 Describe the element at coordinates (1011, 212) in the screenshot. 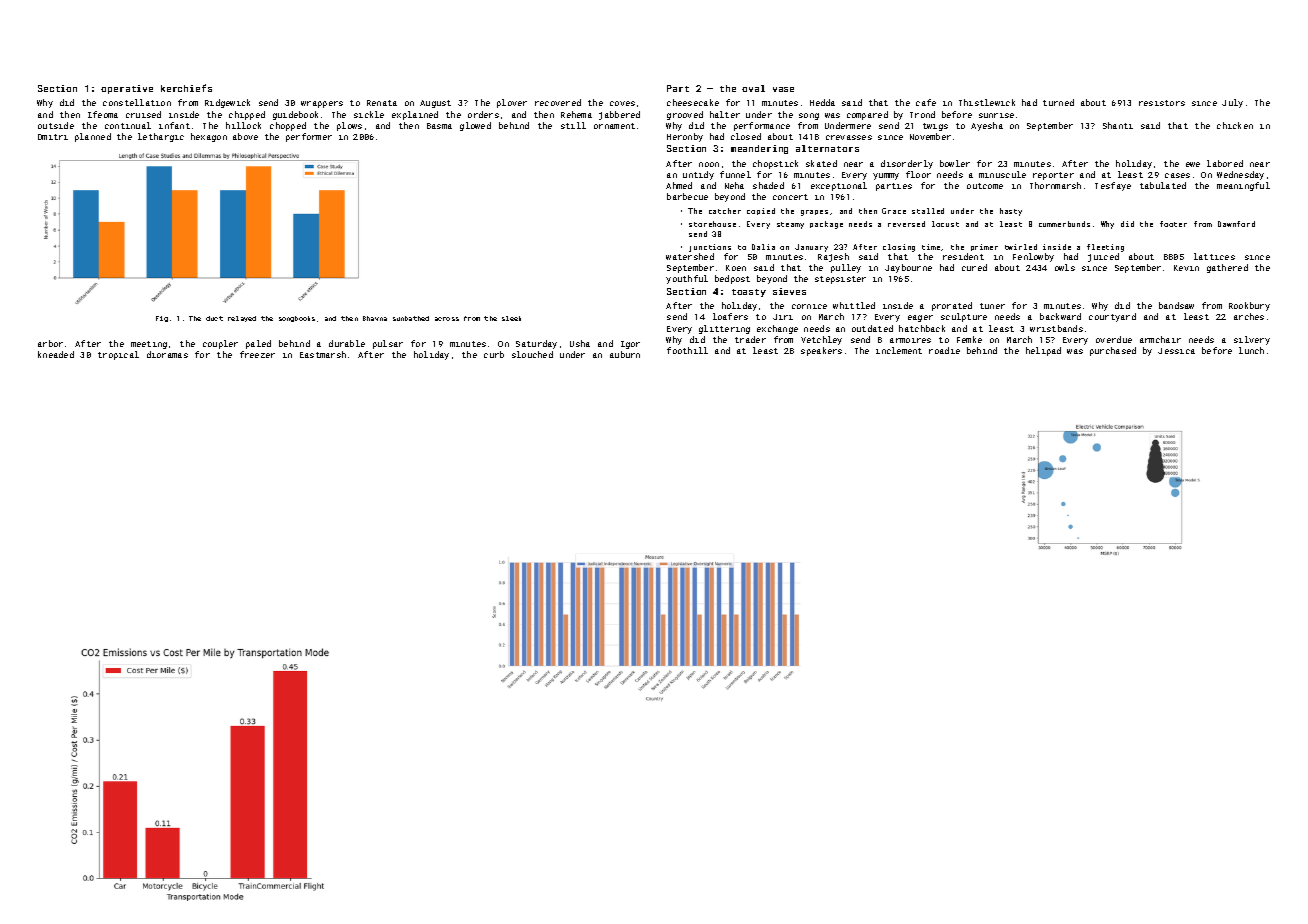

I see `hasty` at that location.
